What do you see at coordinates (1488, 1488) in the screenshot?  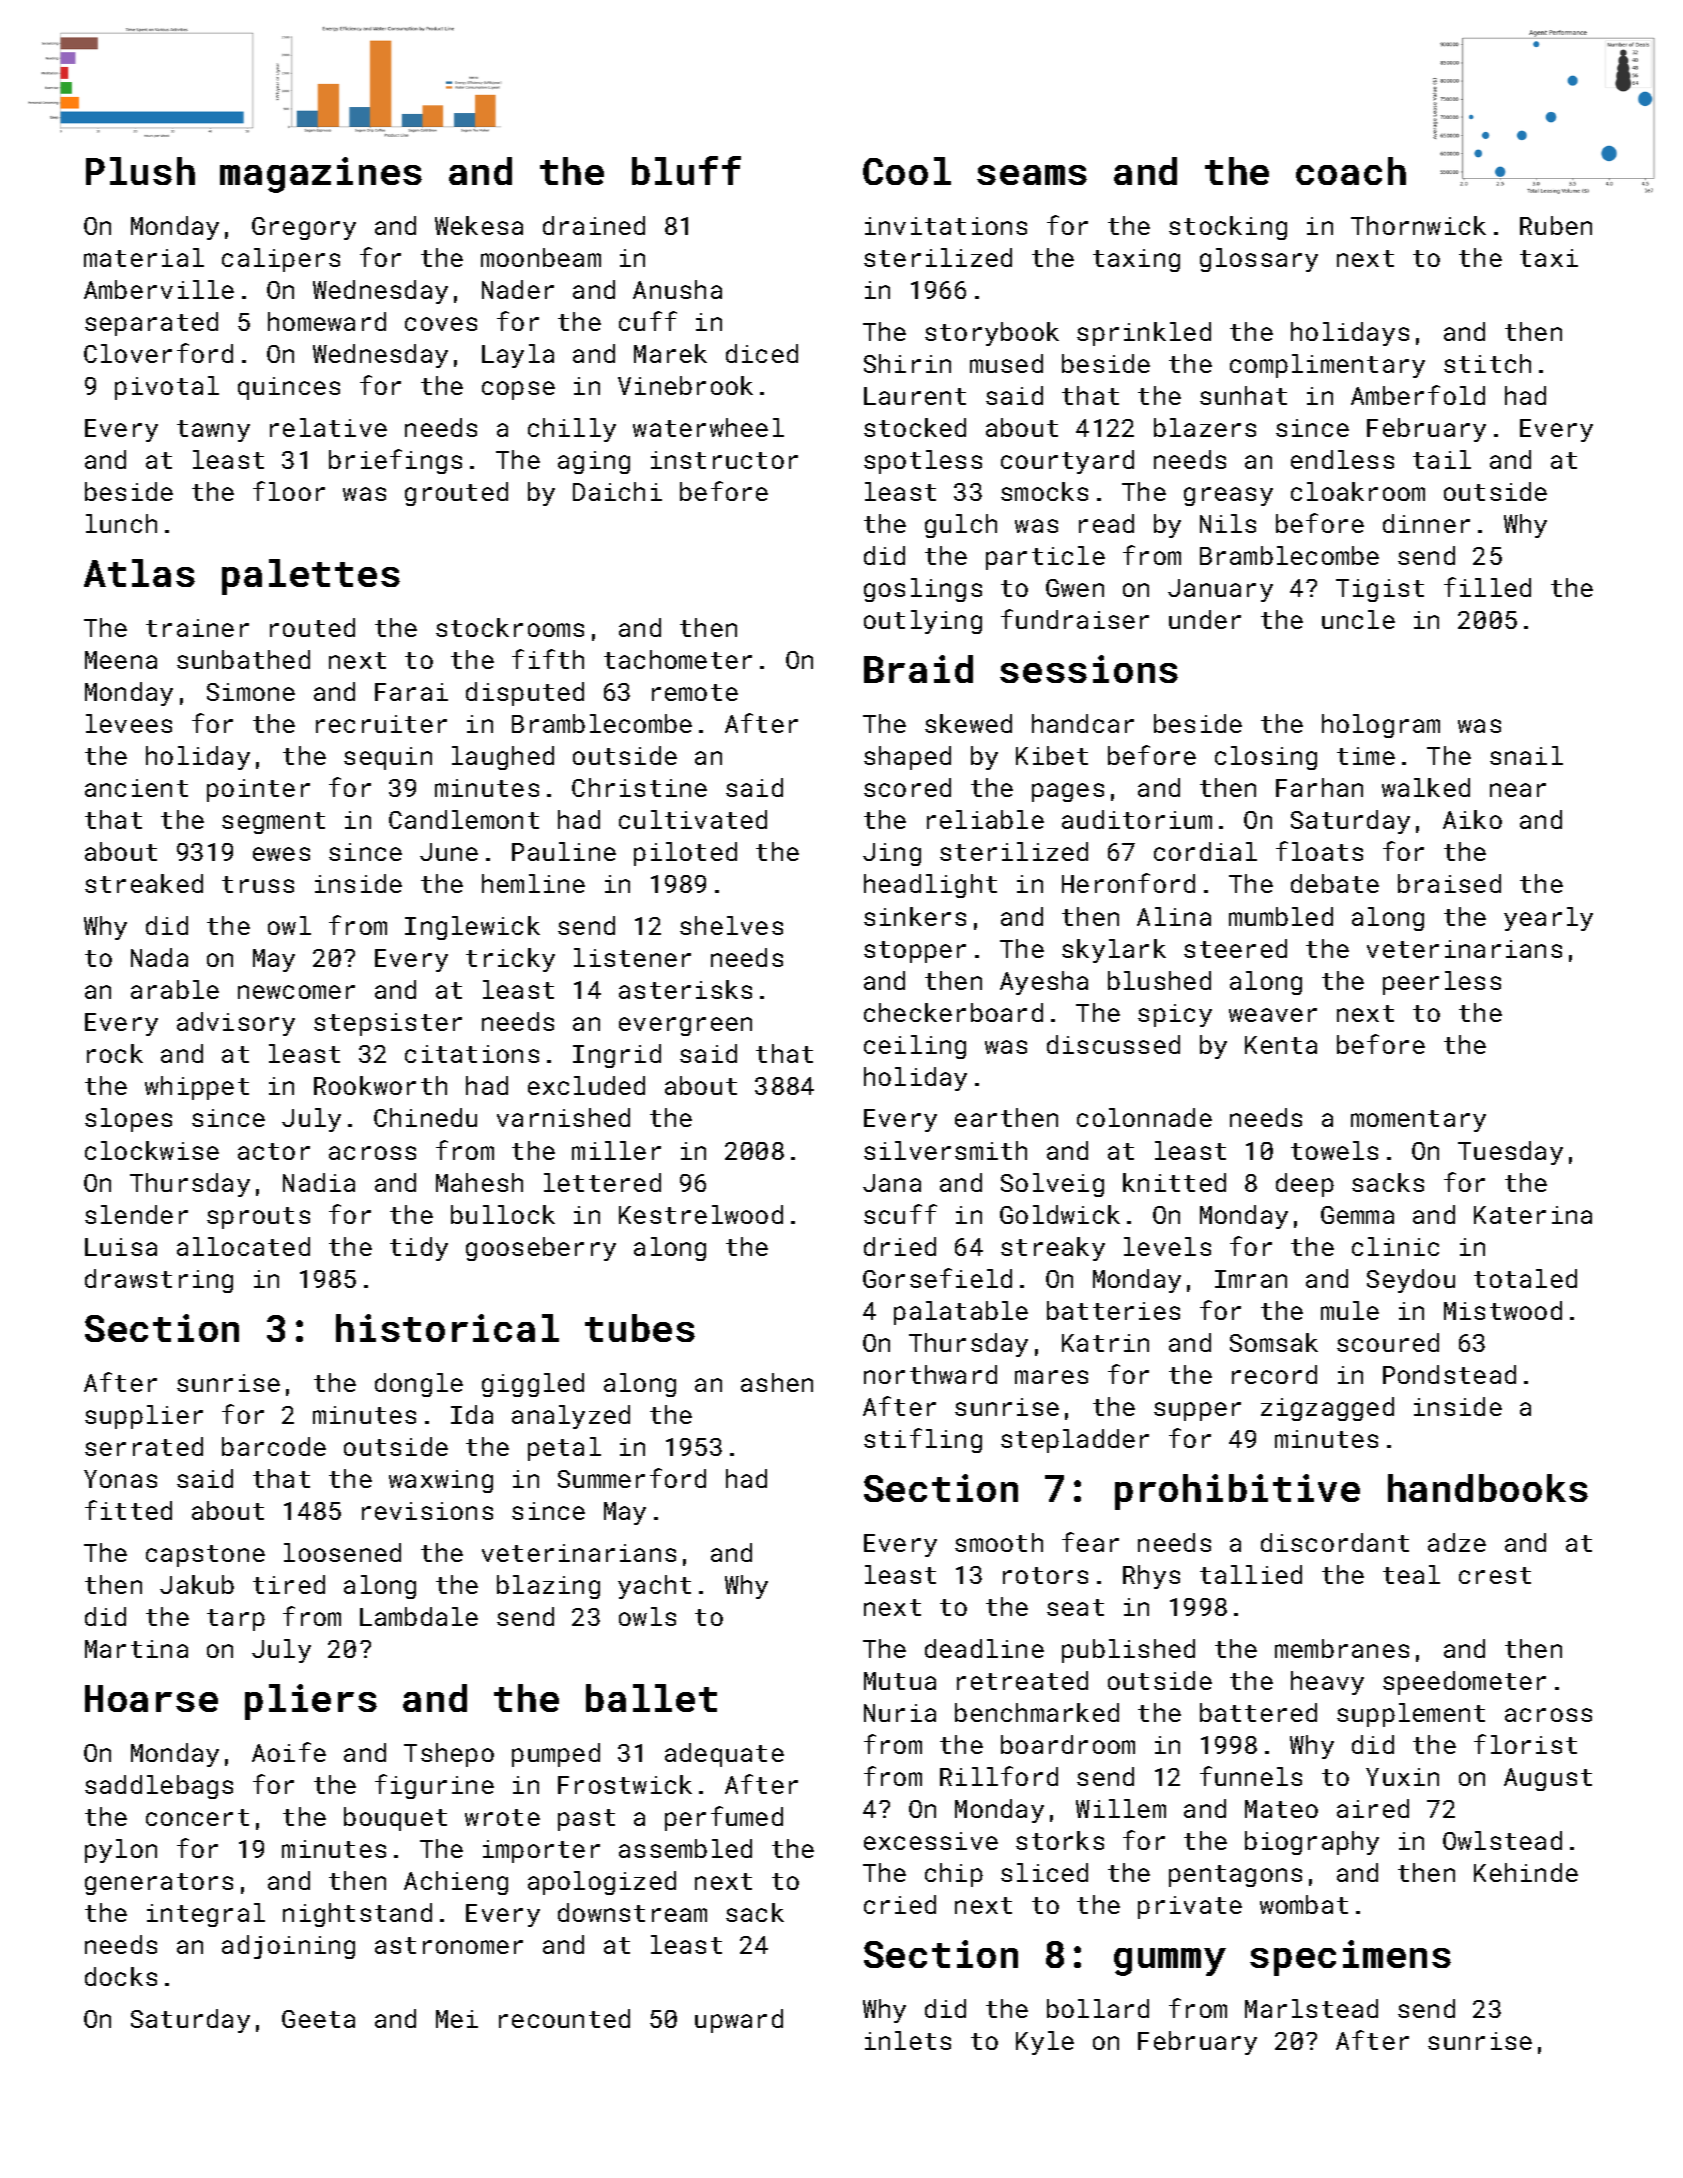 I see `handbooks` at bounding box center [1488, 1488].
